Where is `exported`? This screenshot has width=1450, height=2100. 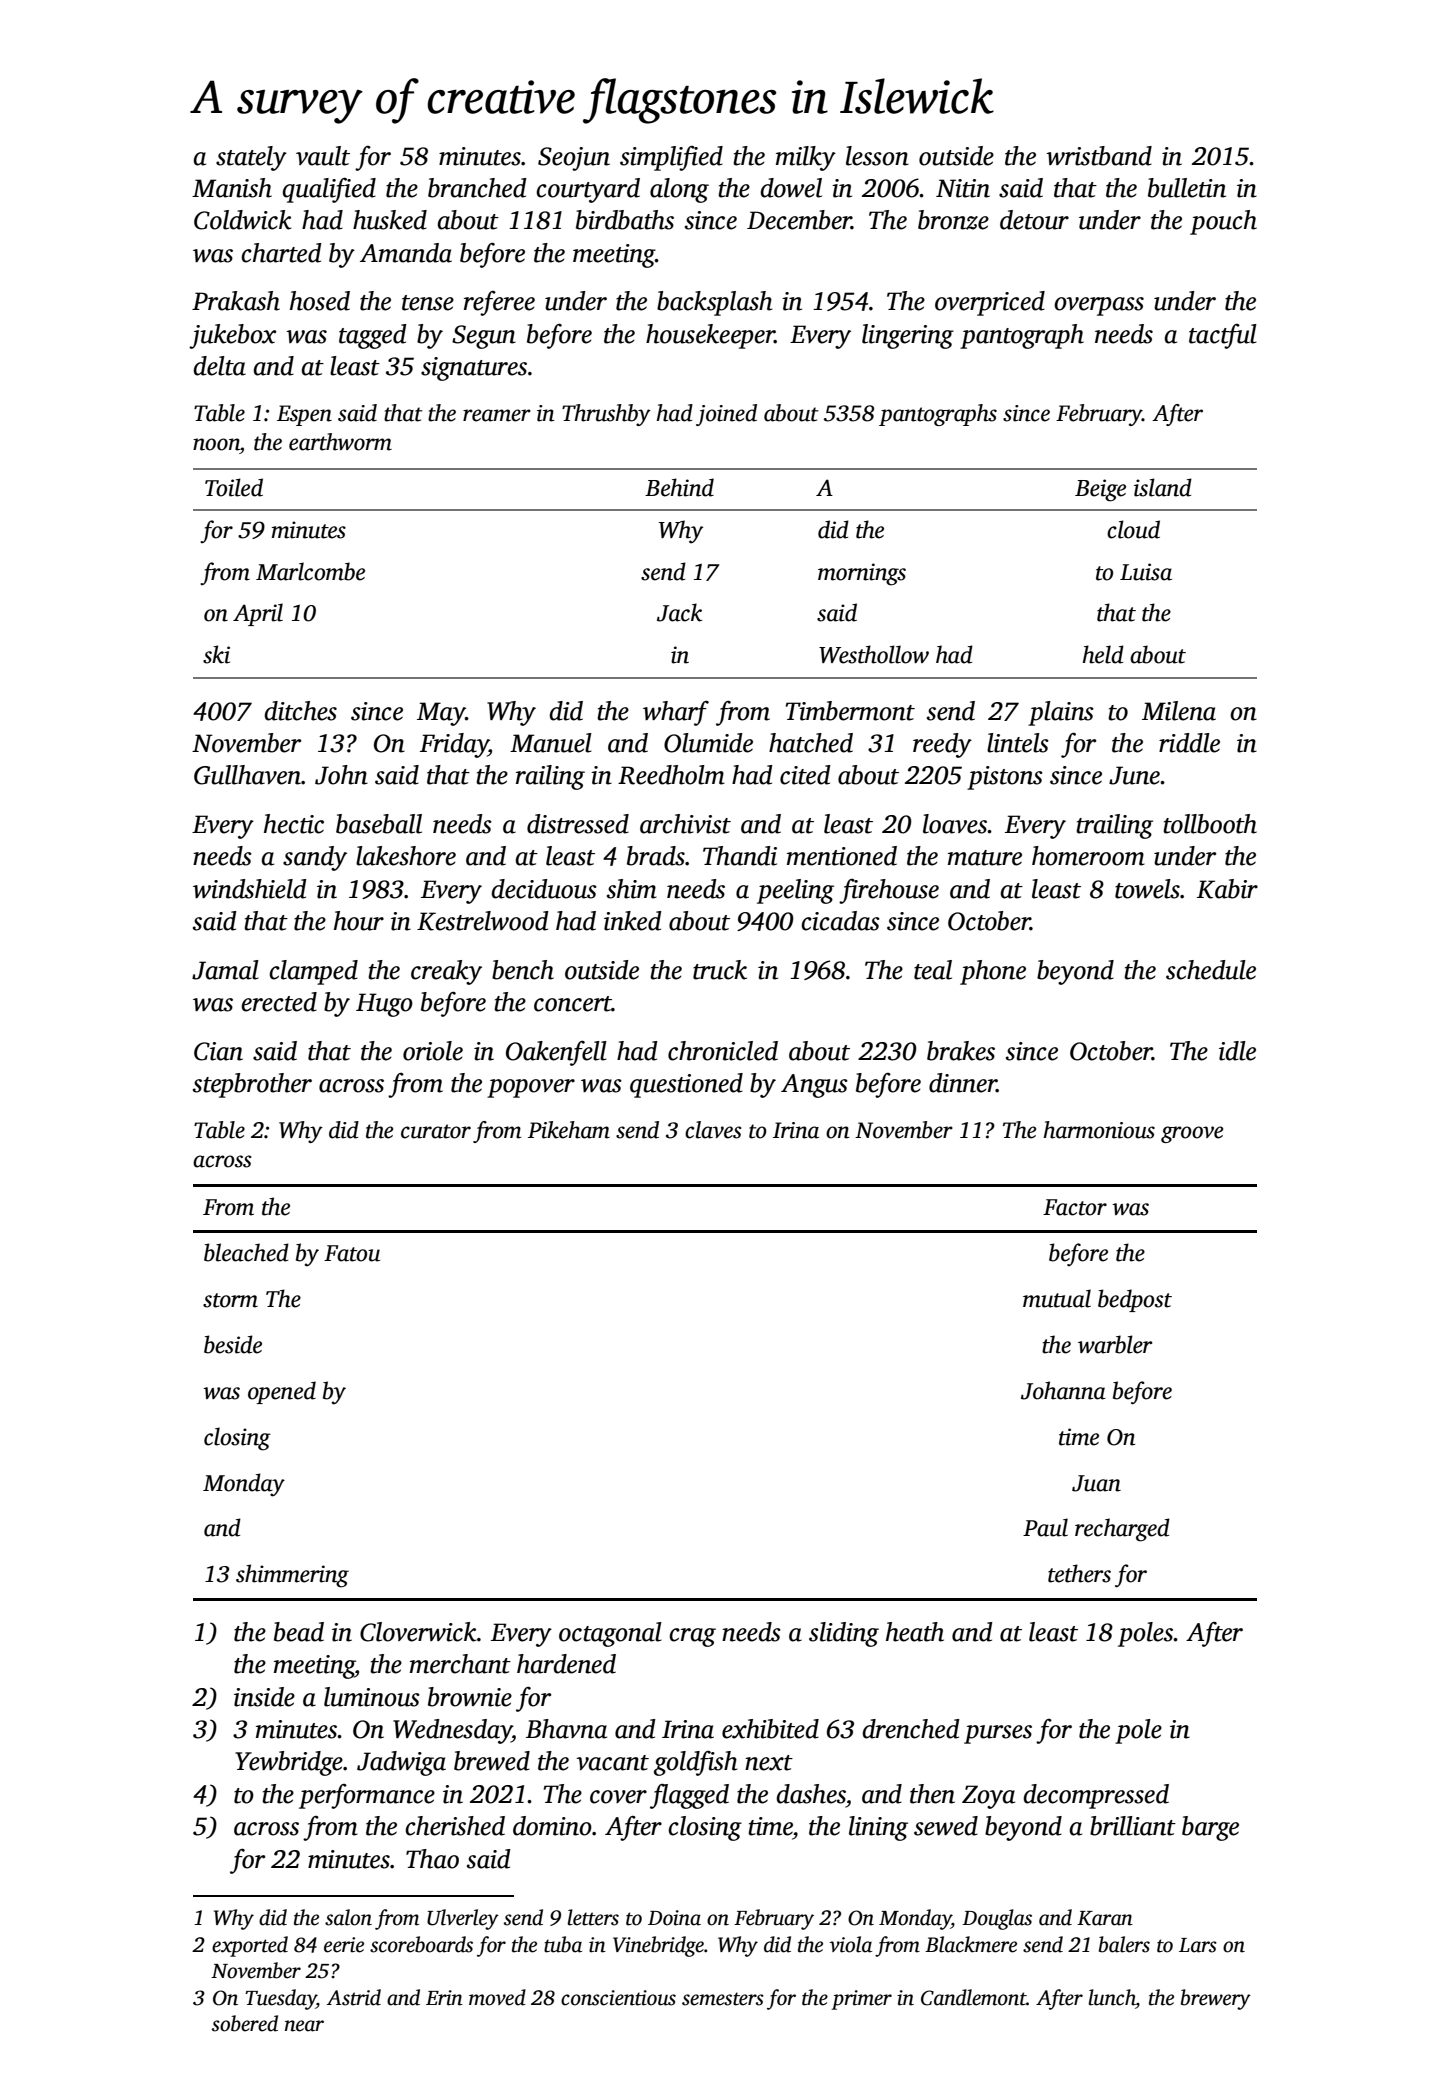
exported is located at coordinates (250, 1946).
